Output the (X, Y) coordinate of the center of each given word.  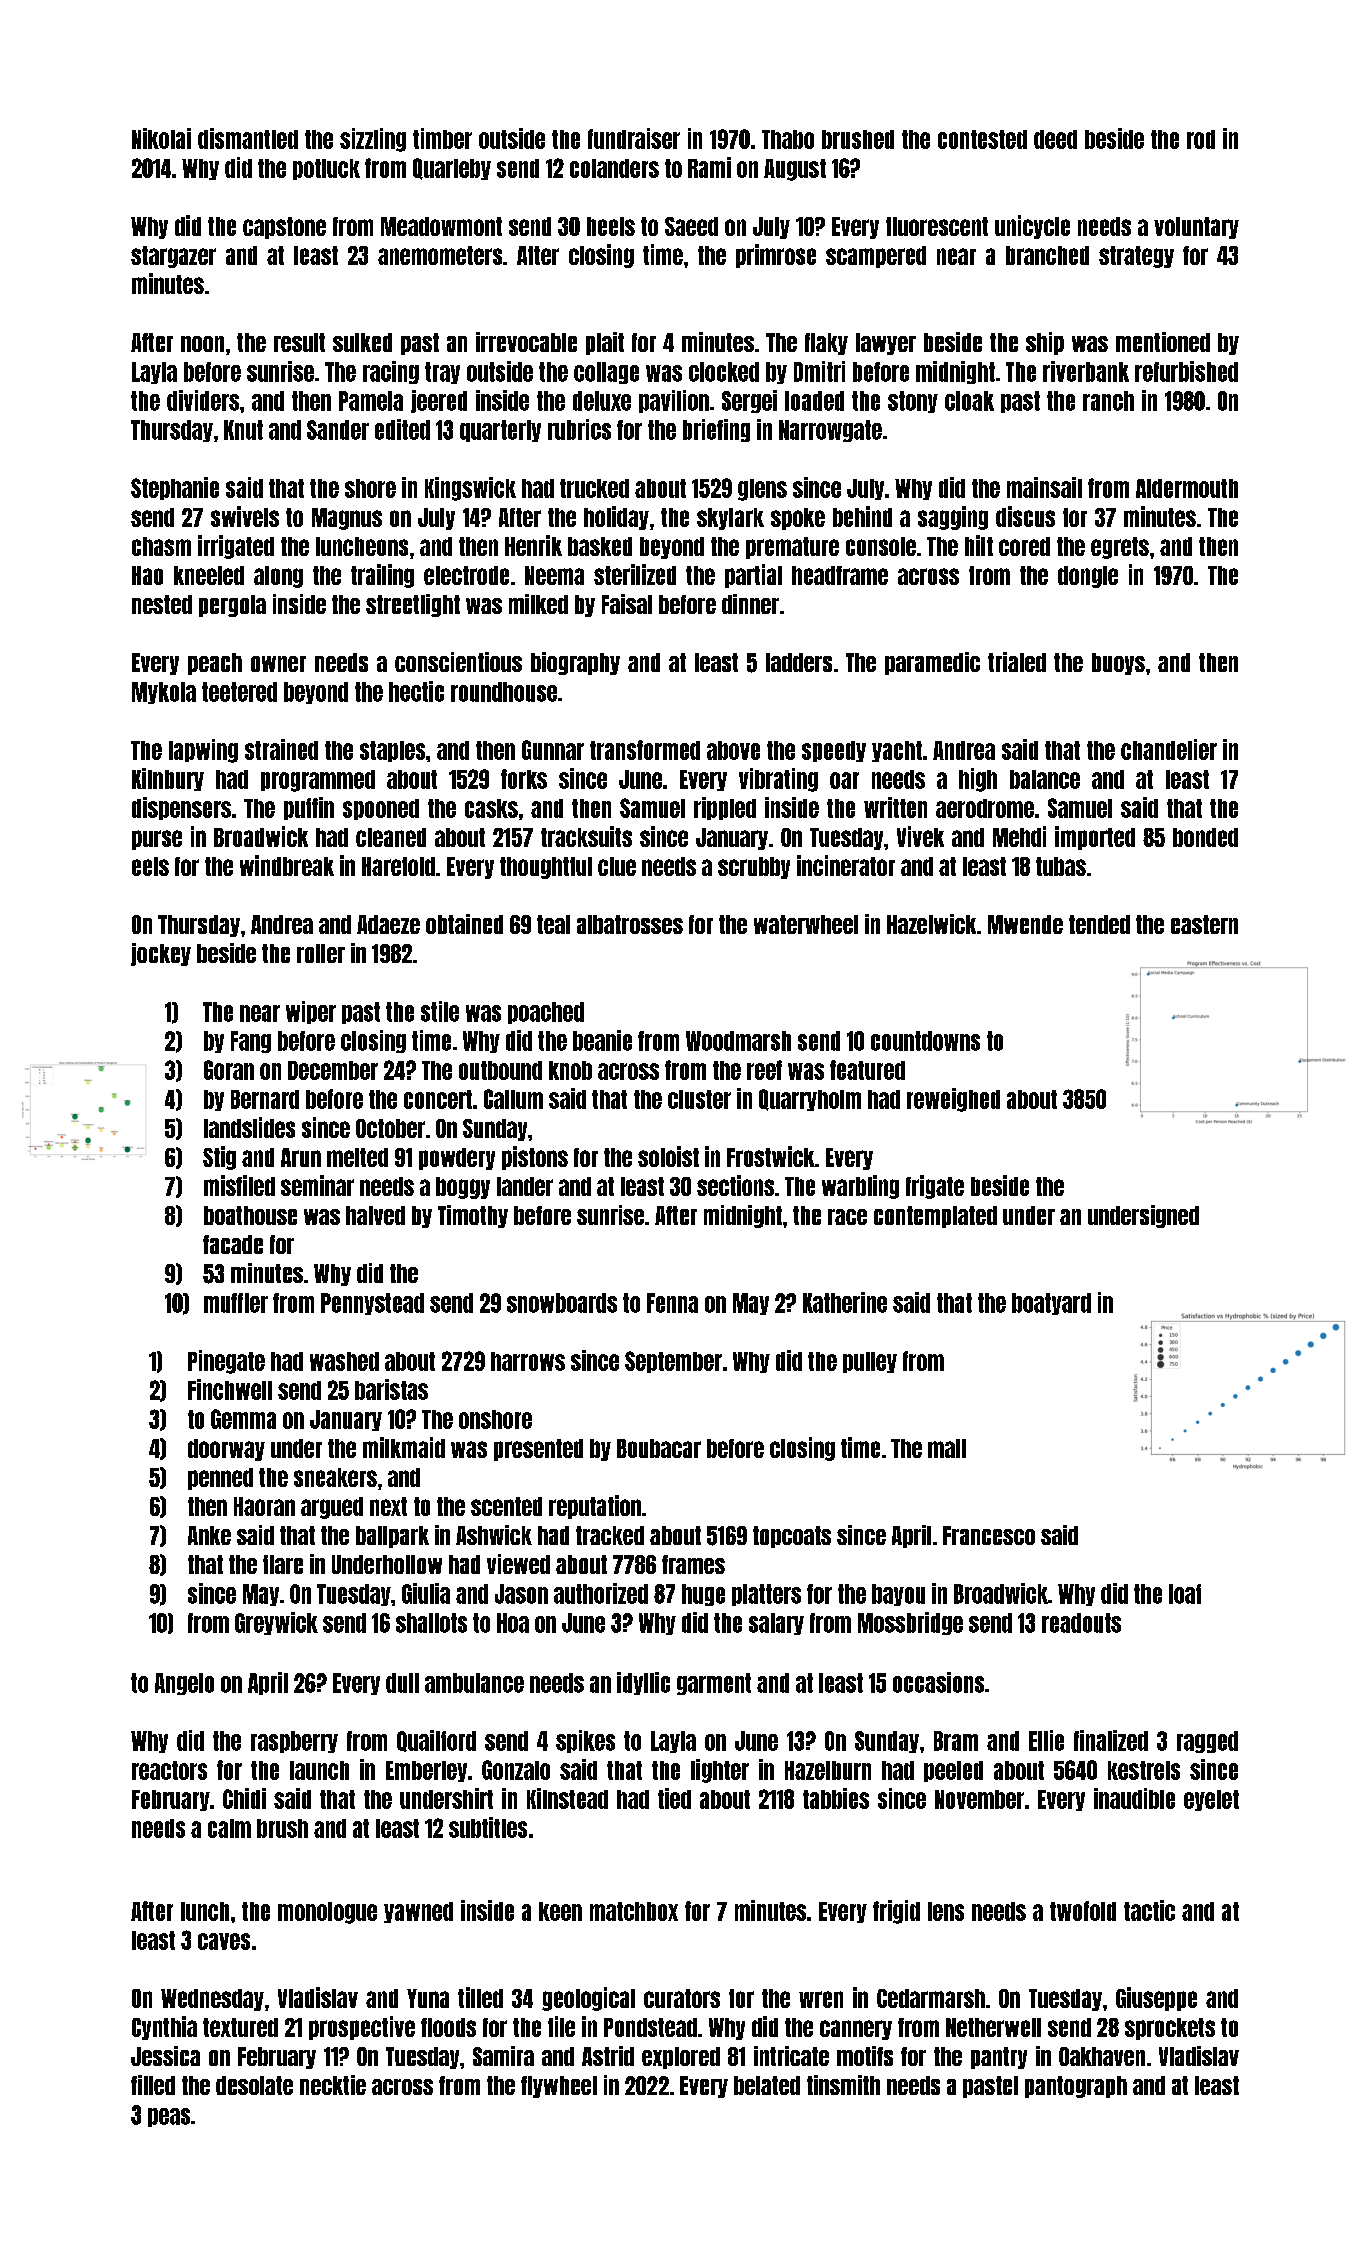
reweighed (953, 1100)
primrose (776, 256)
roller (321, 953)
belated (767, 2085)
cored (1024, 546)
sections (735, 1185)
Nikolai (161, 138)
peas (169, 2117)
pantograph (1076, 2087)
